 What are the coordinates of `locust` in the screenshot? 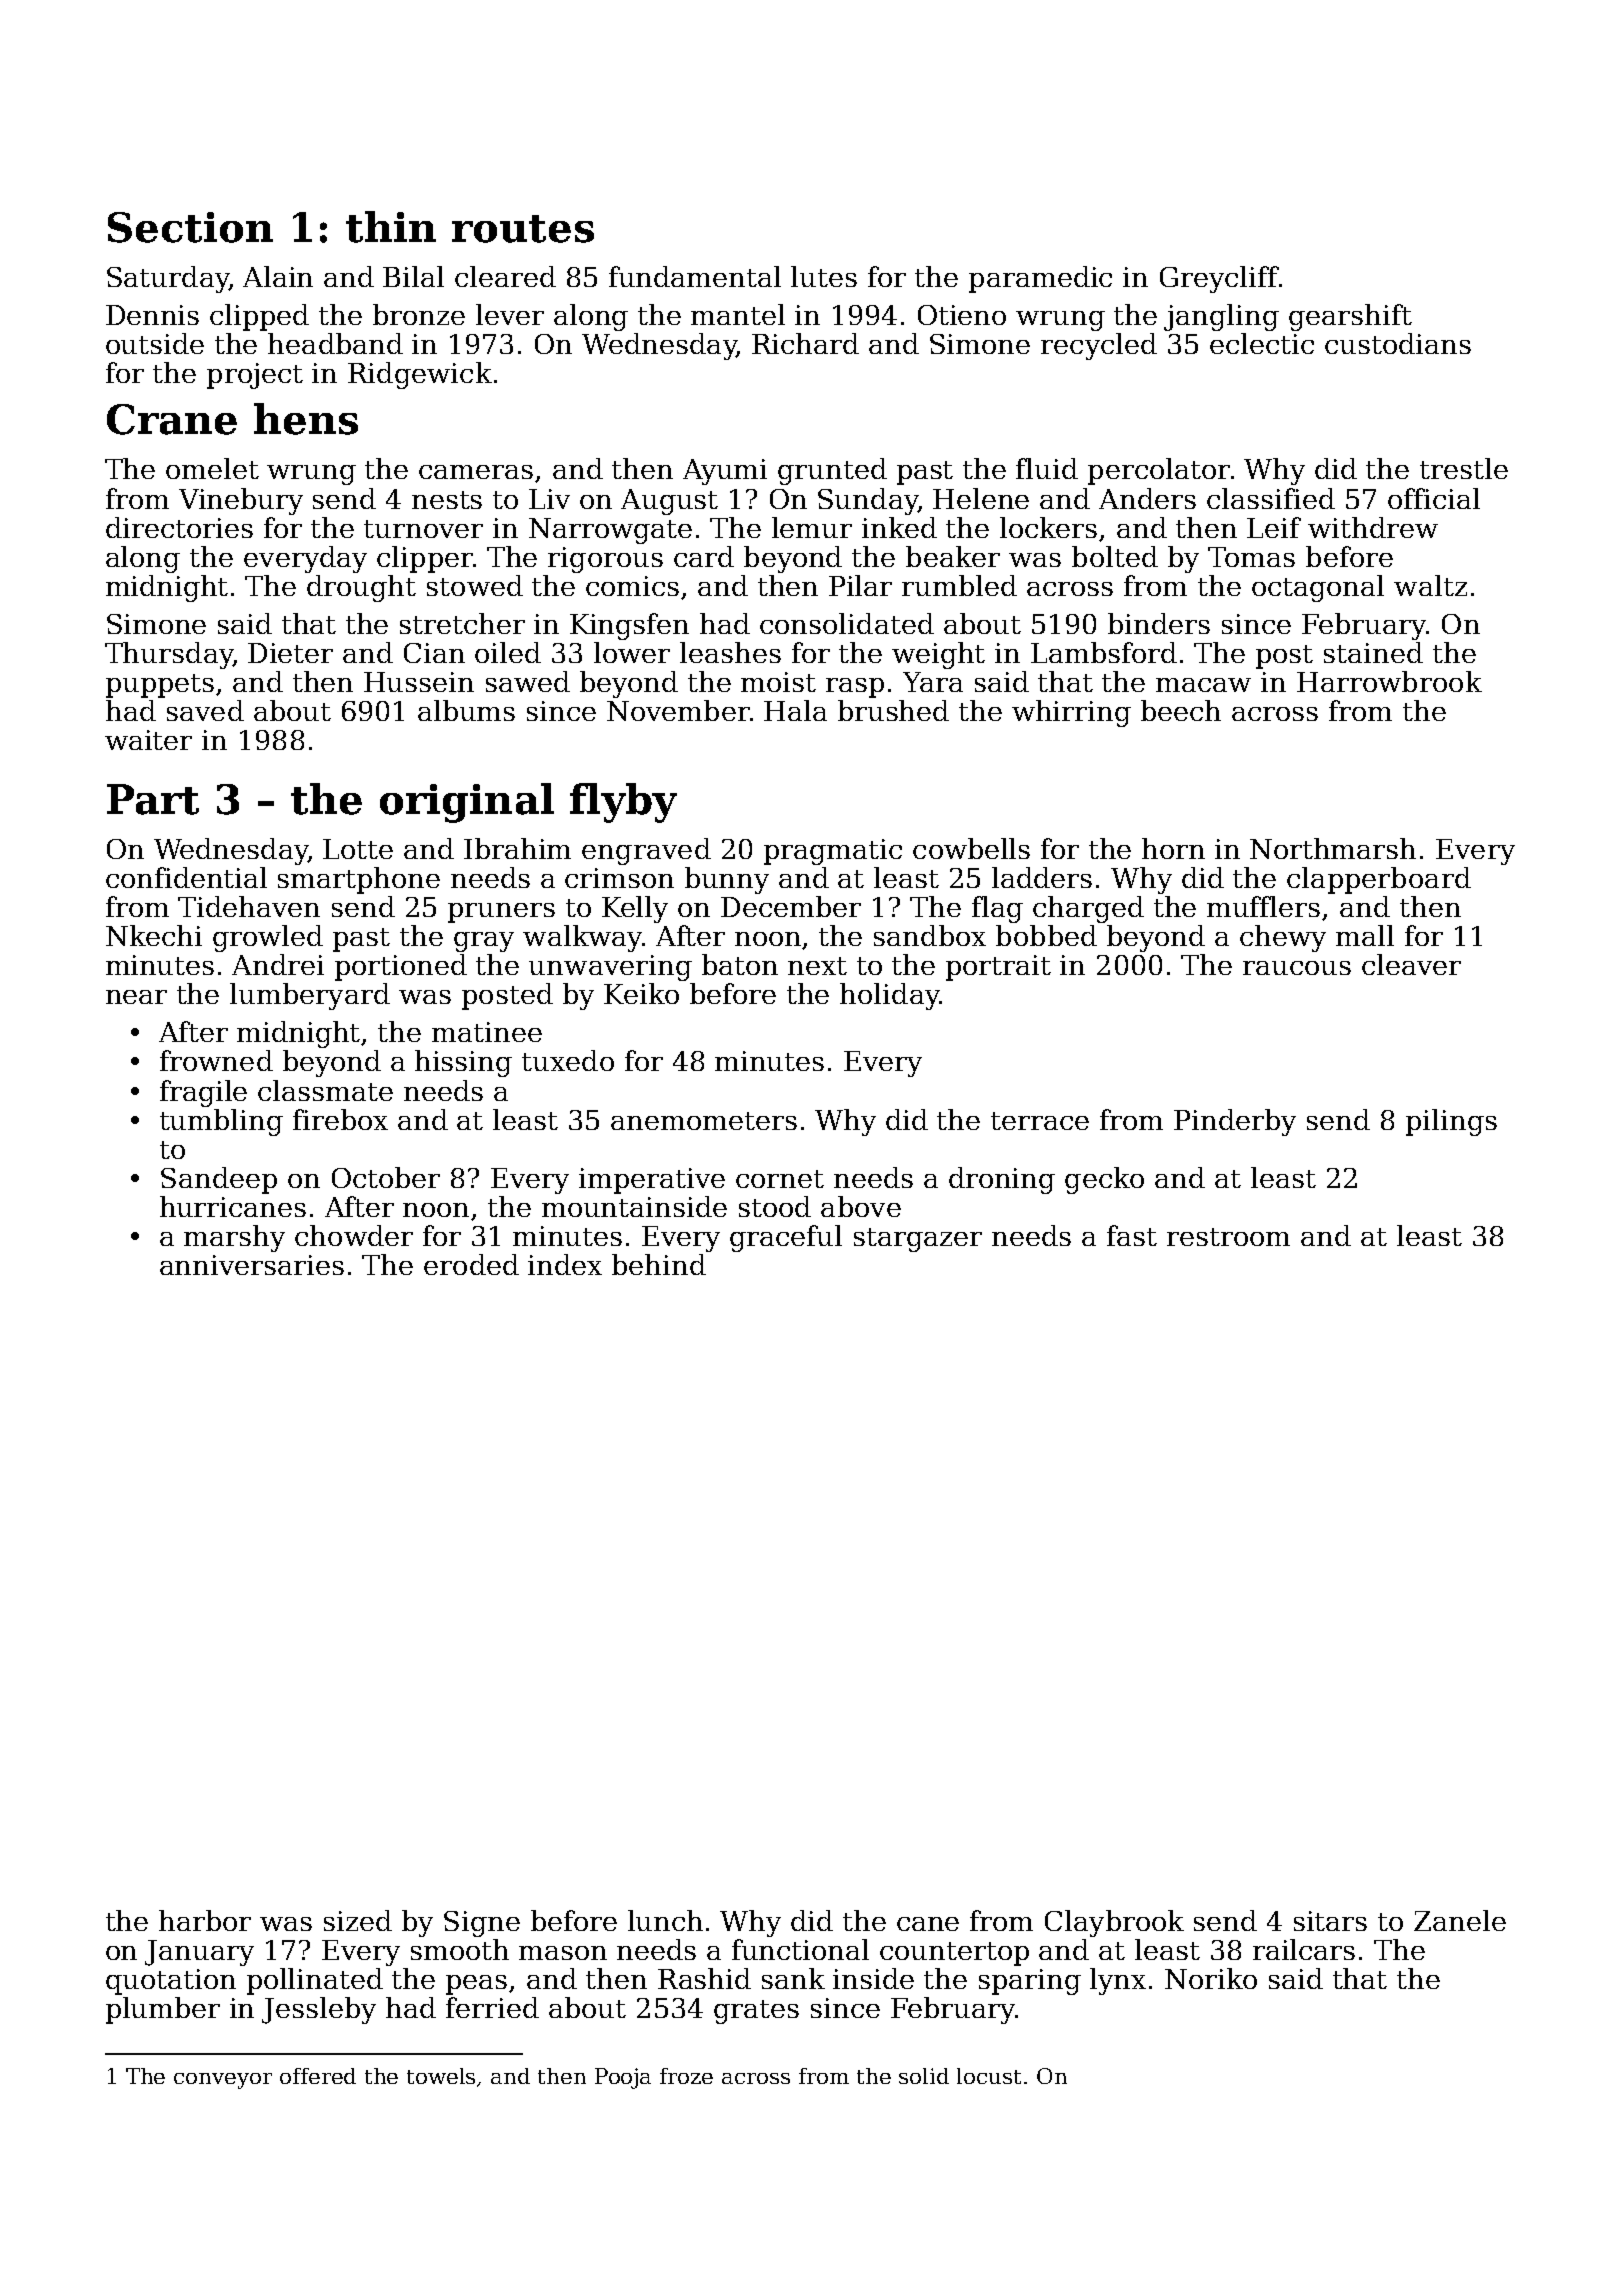 It's located at (989, 2076).
